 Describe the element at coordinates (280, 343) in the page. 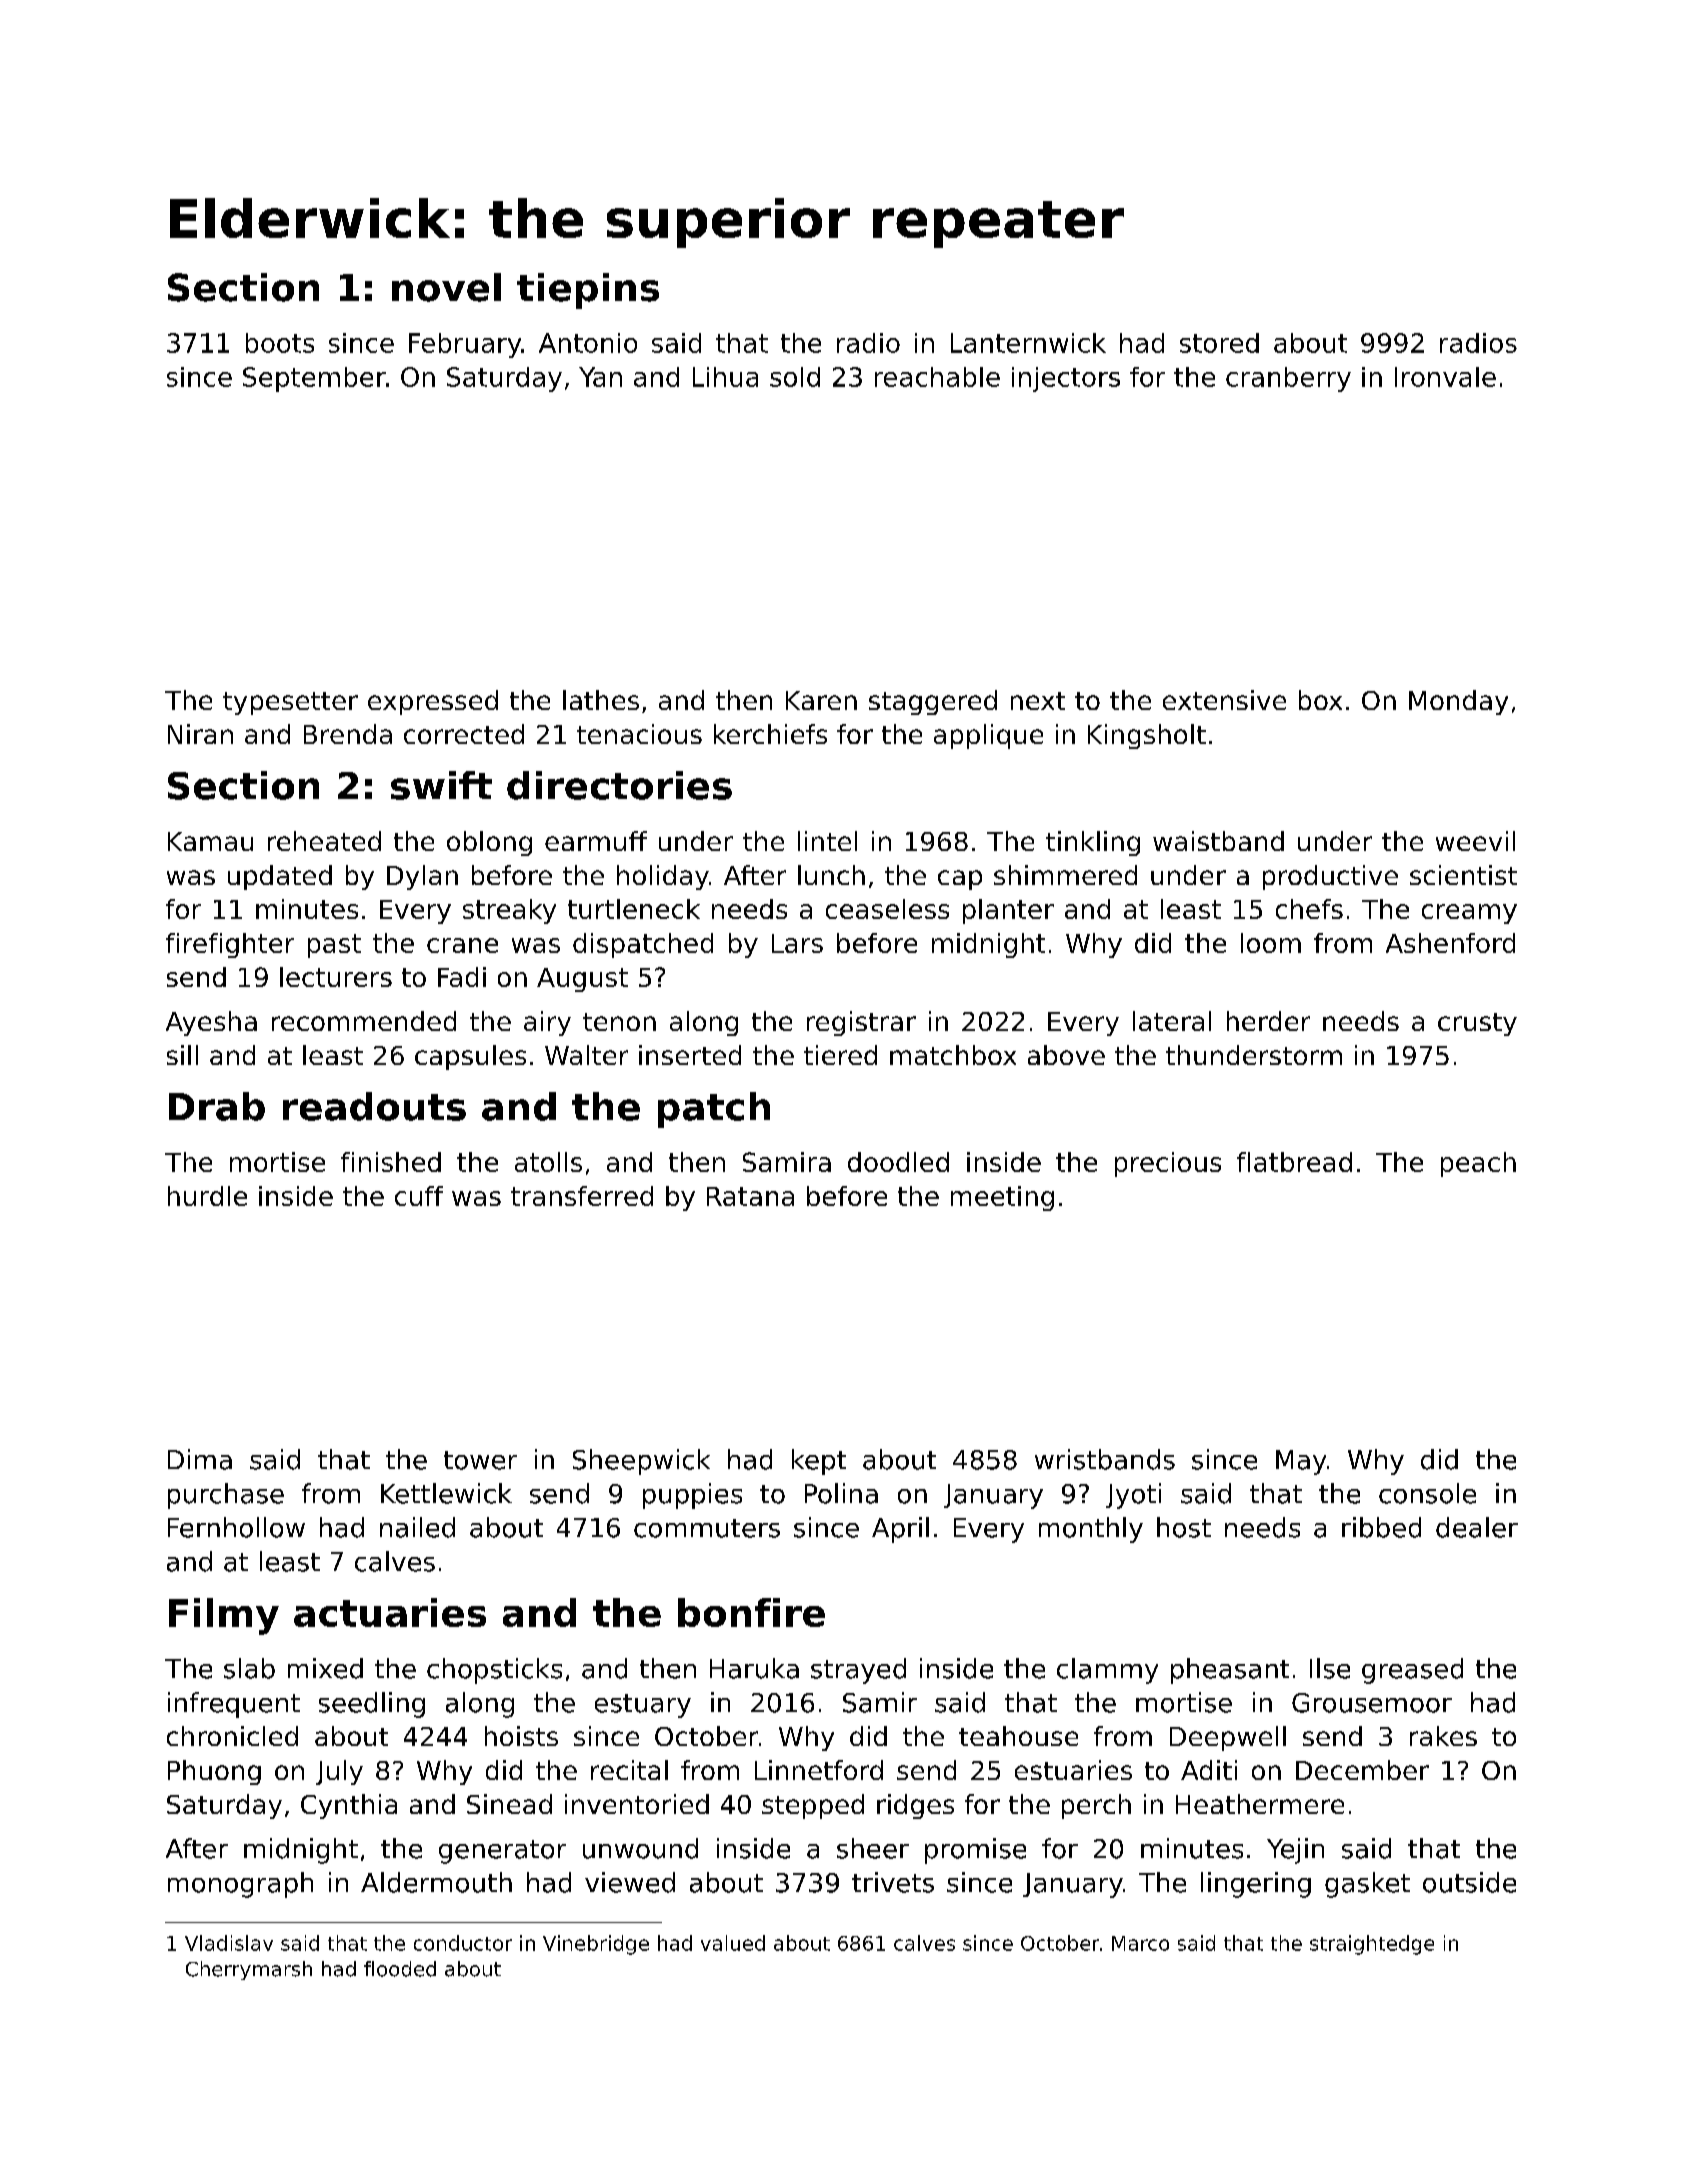

I see `boots` at that location.
